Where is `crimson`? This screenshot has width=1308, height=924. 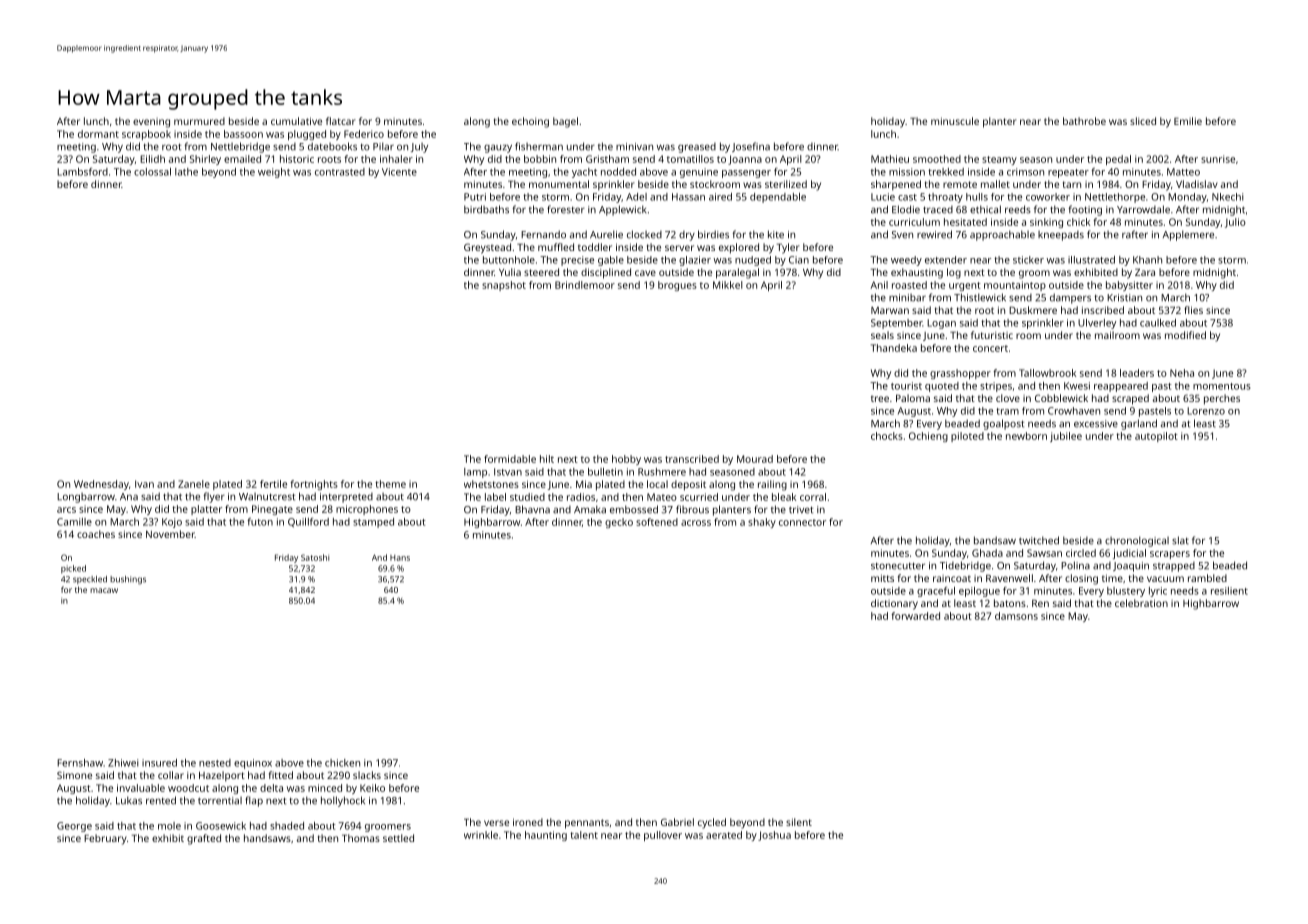
crimson is located at coordinates (1025, 172).
